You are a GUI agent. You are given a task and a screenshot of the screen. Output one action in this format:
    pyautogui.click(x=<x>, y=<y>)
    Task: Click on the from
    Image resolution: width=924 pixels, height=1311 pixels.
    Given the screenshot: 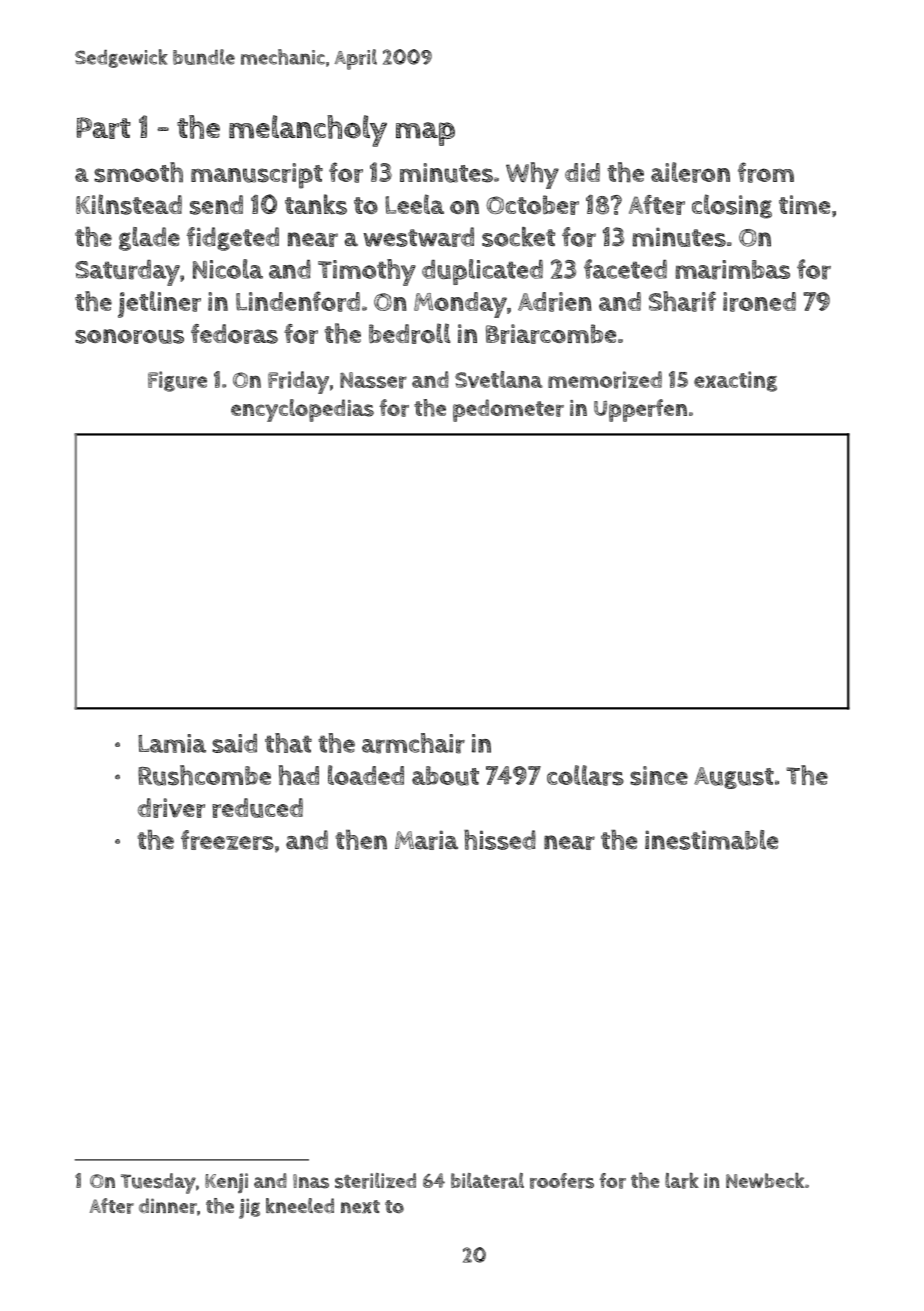 What is the action you would take?
    pyautogui.click(x=766, y=172)
